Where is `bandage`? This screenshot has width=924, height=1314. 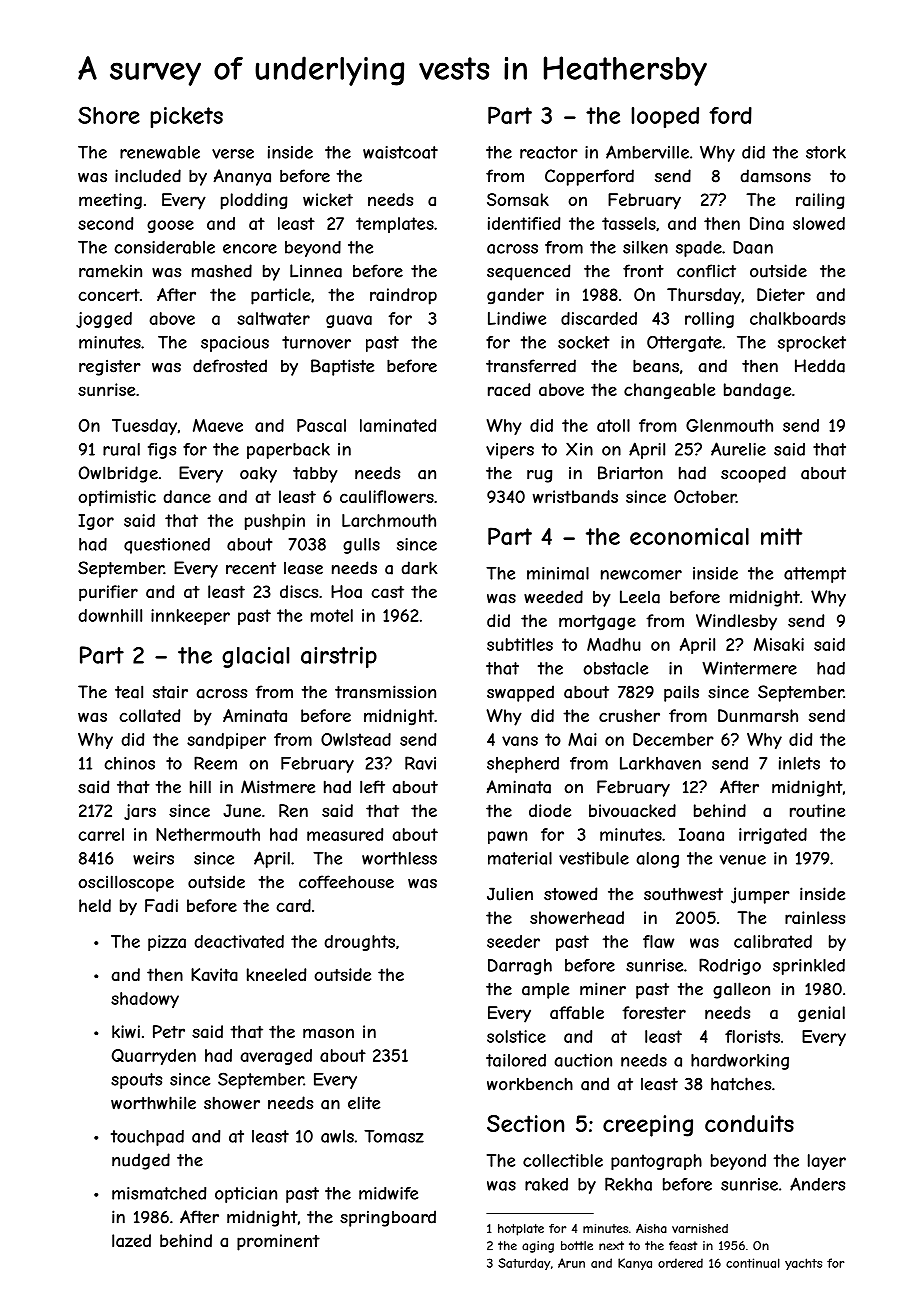 bandage is located at coordinates (757, 391).
